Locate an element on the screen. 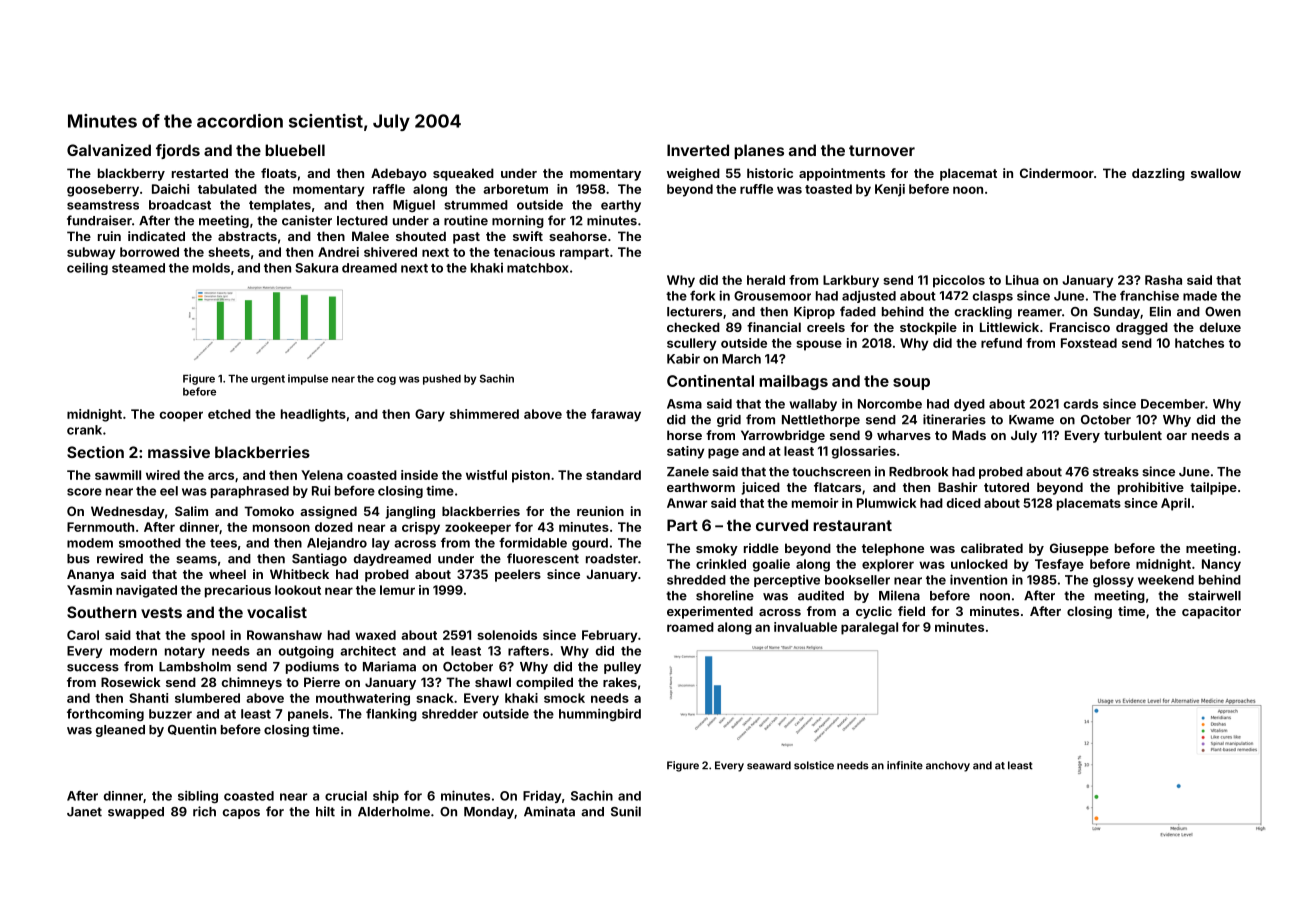  Larkbury is located at coordinates (851, 281).
